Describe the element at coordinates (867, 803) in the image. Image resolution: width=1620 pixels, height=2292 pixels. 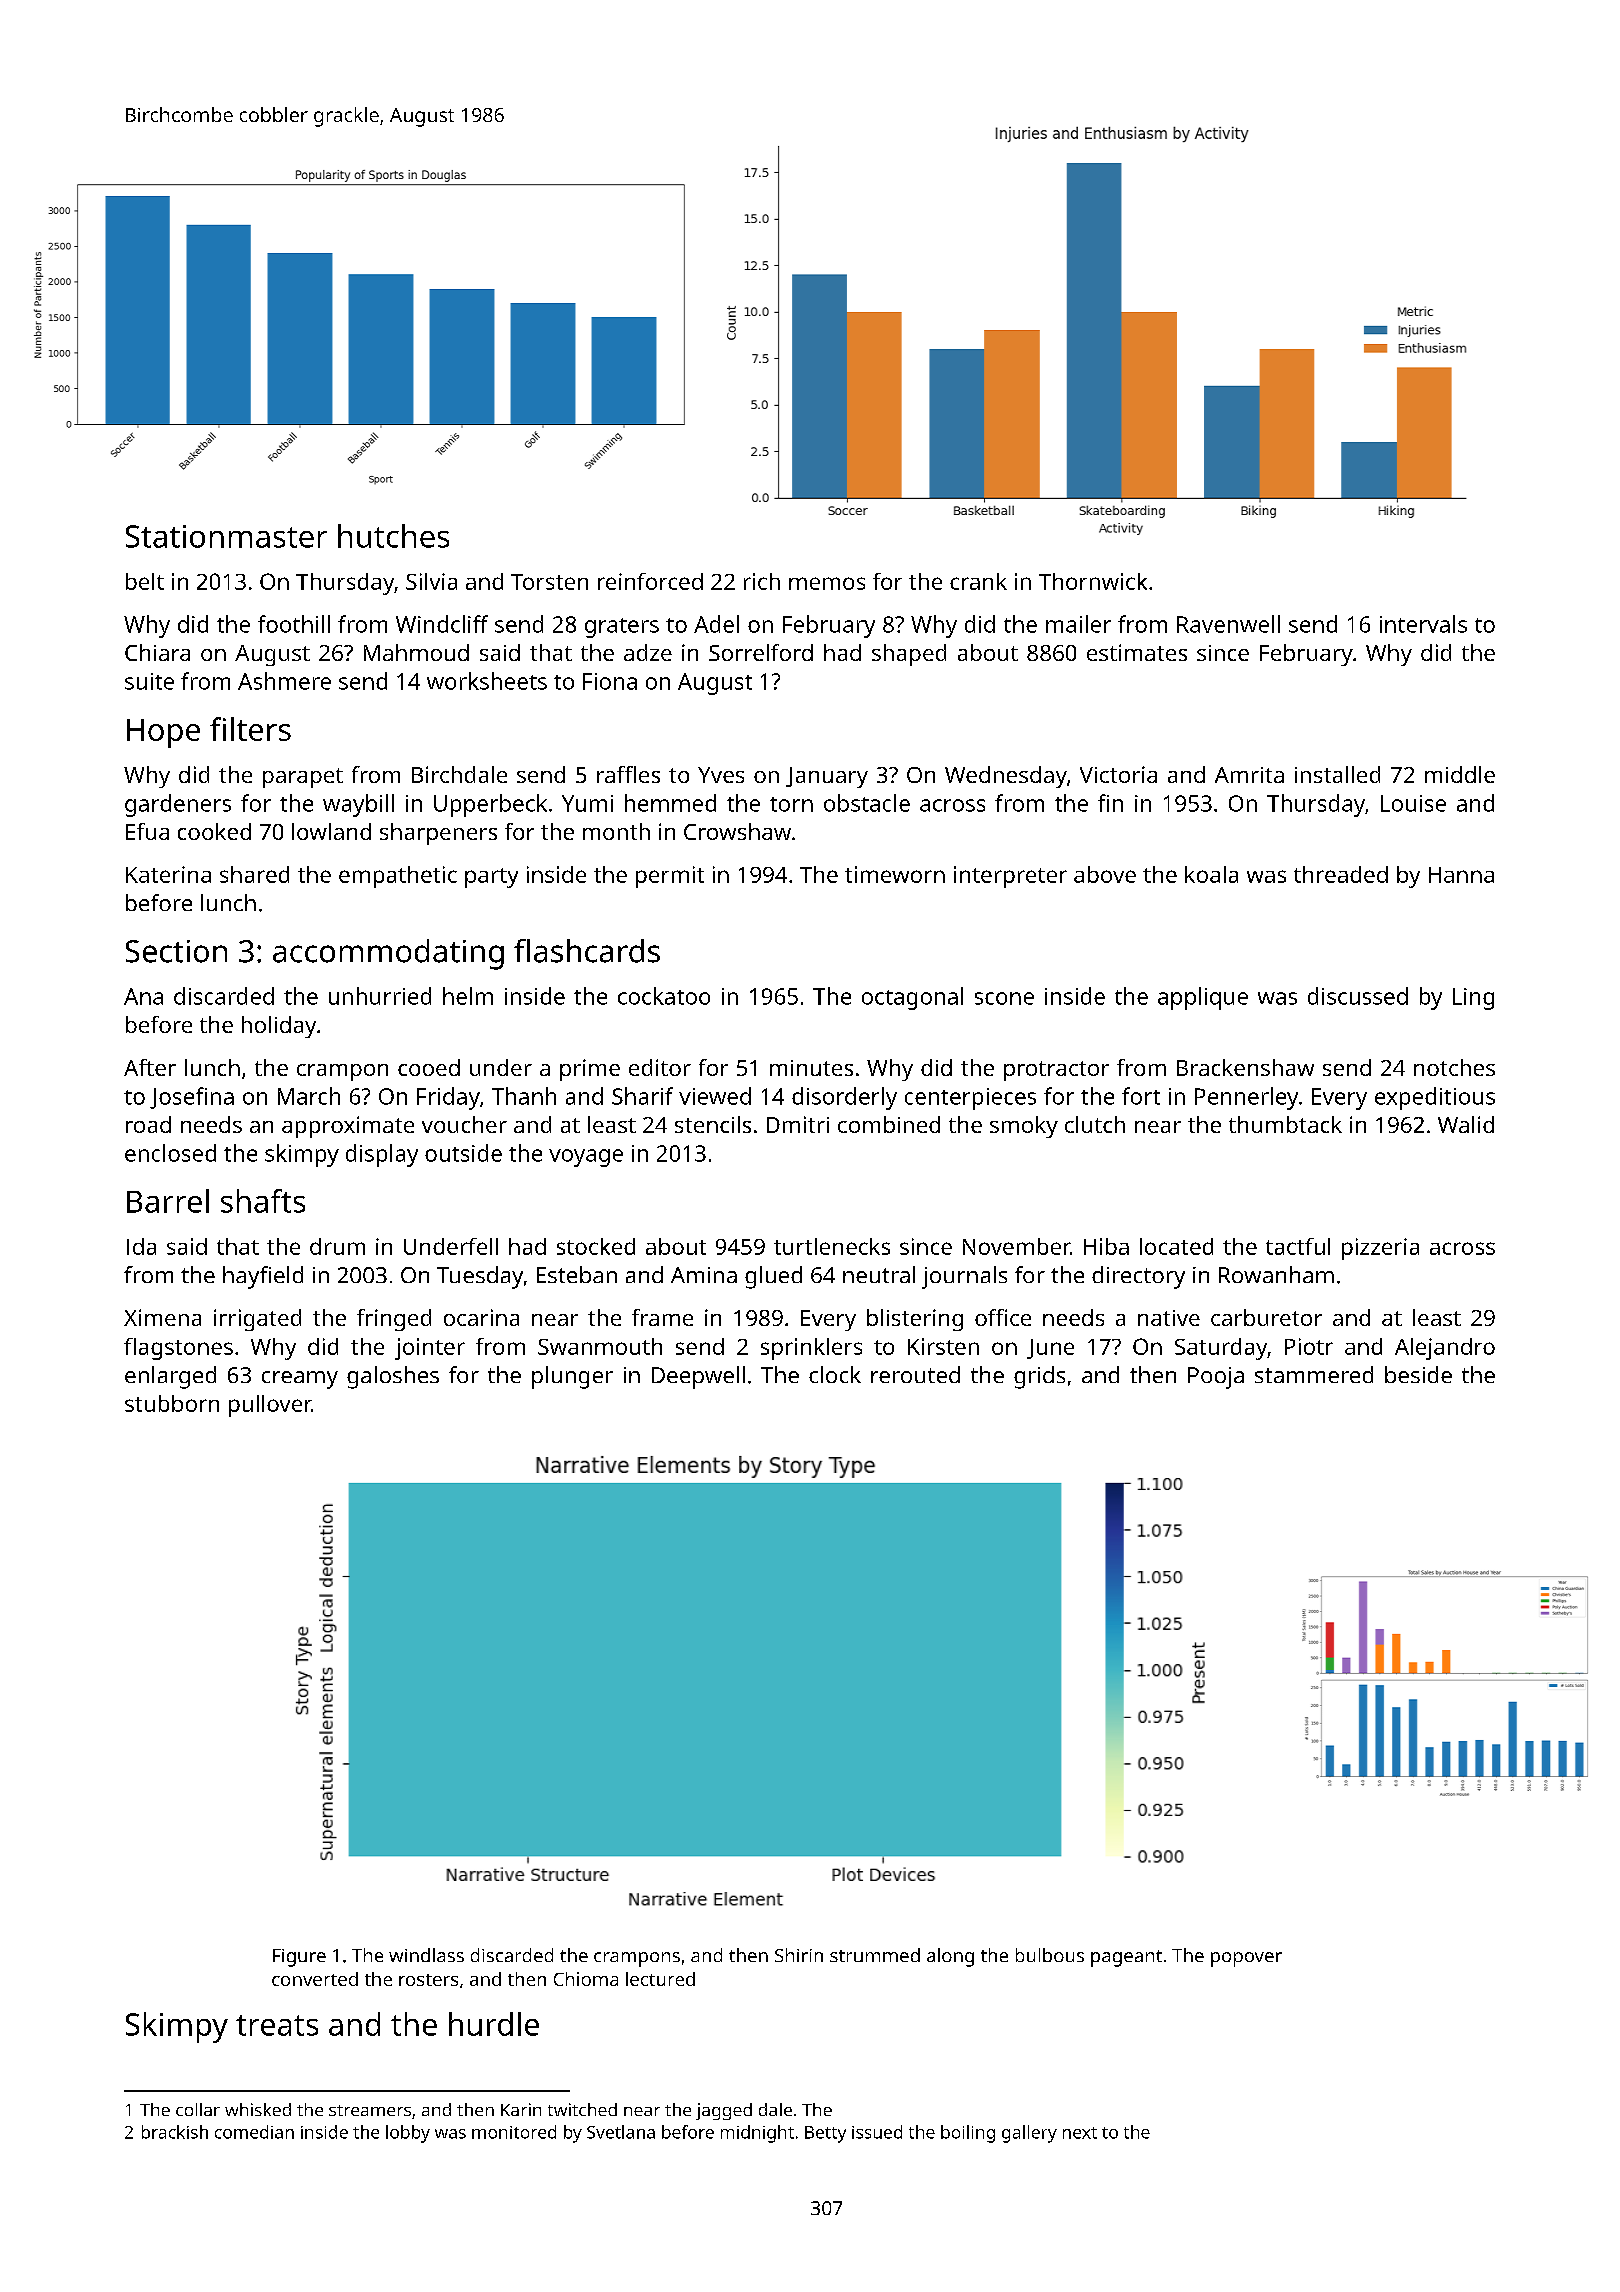
I see `obstacle` at that location.
